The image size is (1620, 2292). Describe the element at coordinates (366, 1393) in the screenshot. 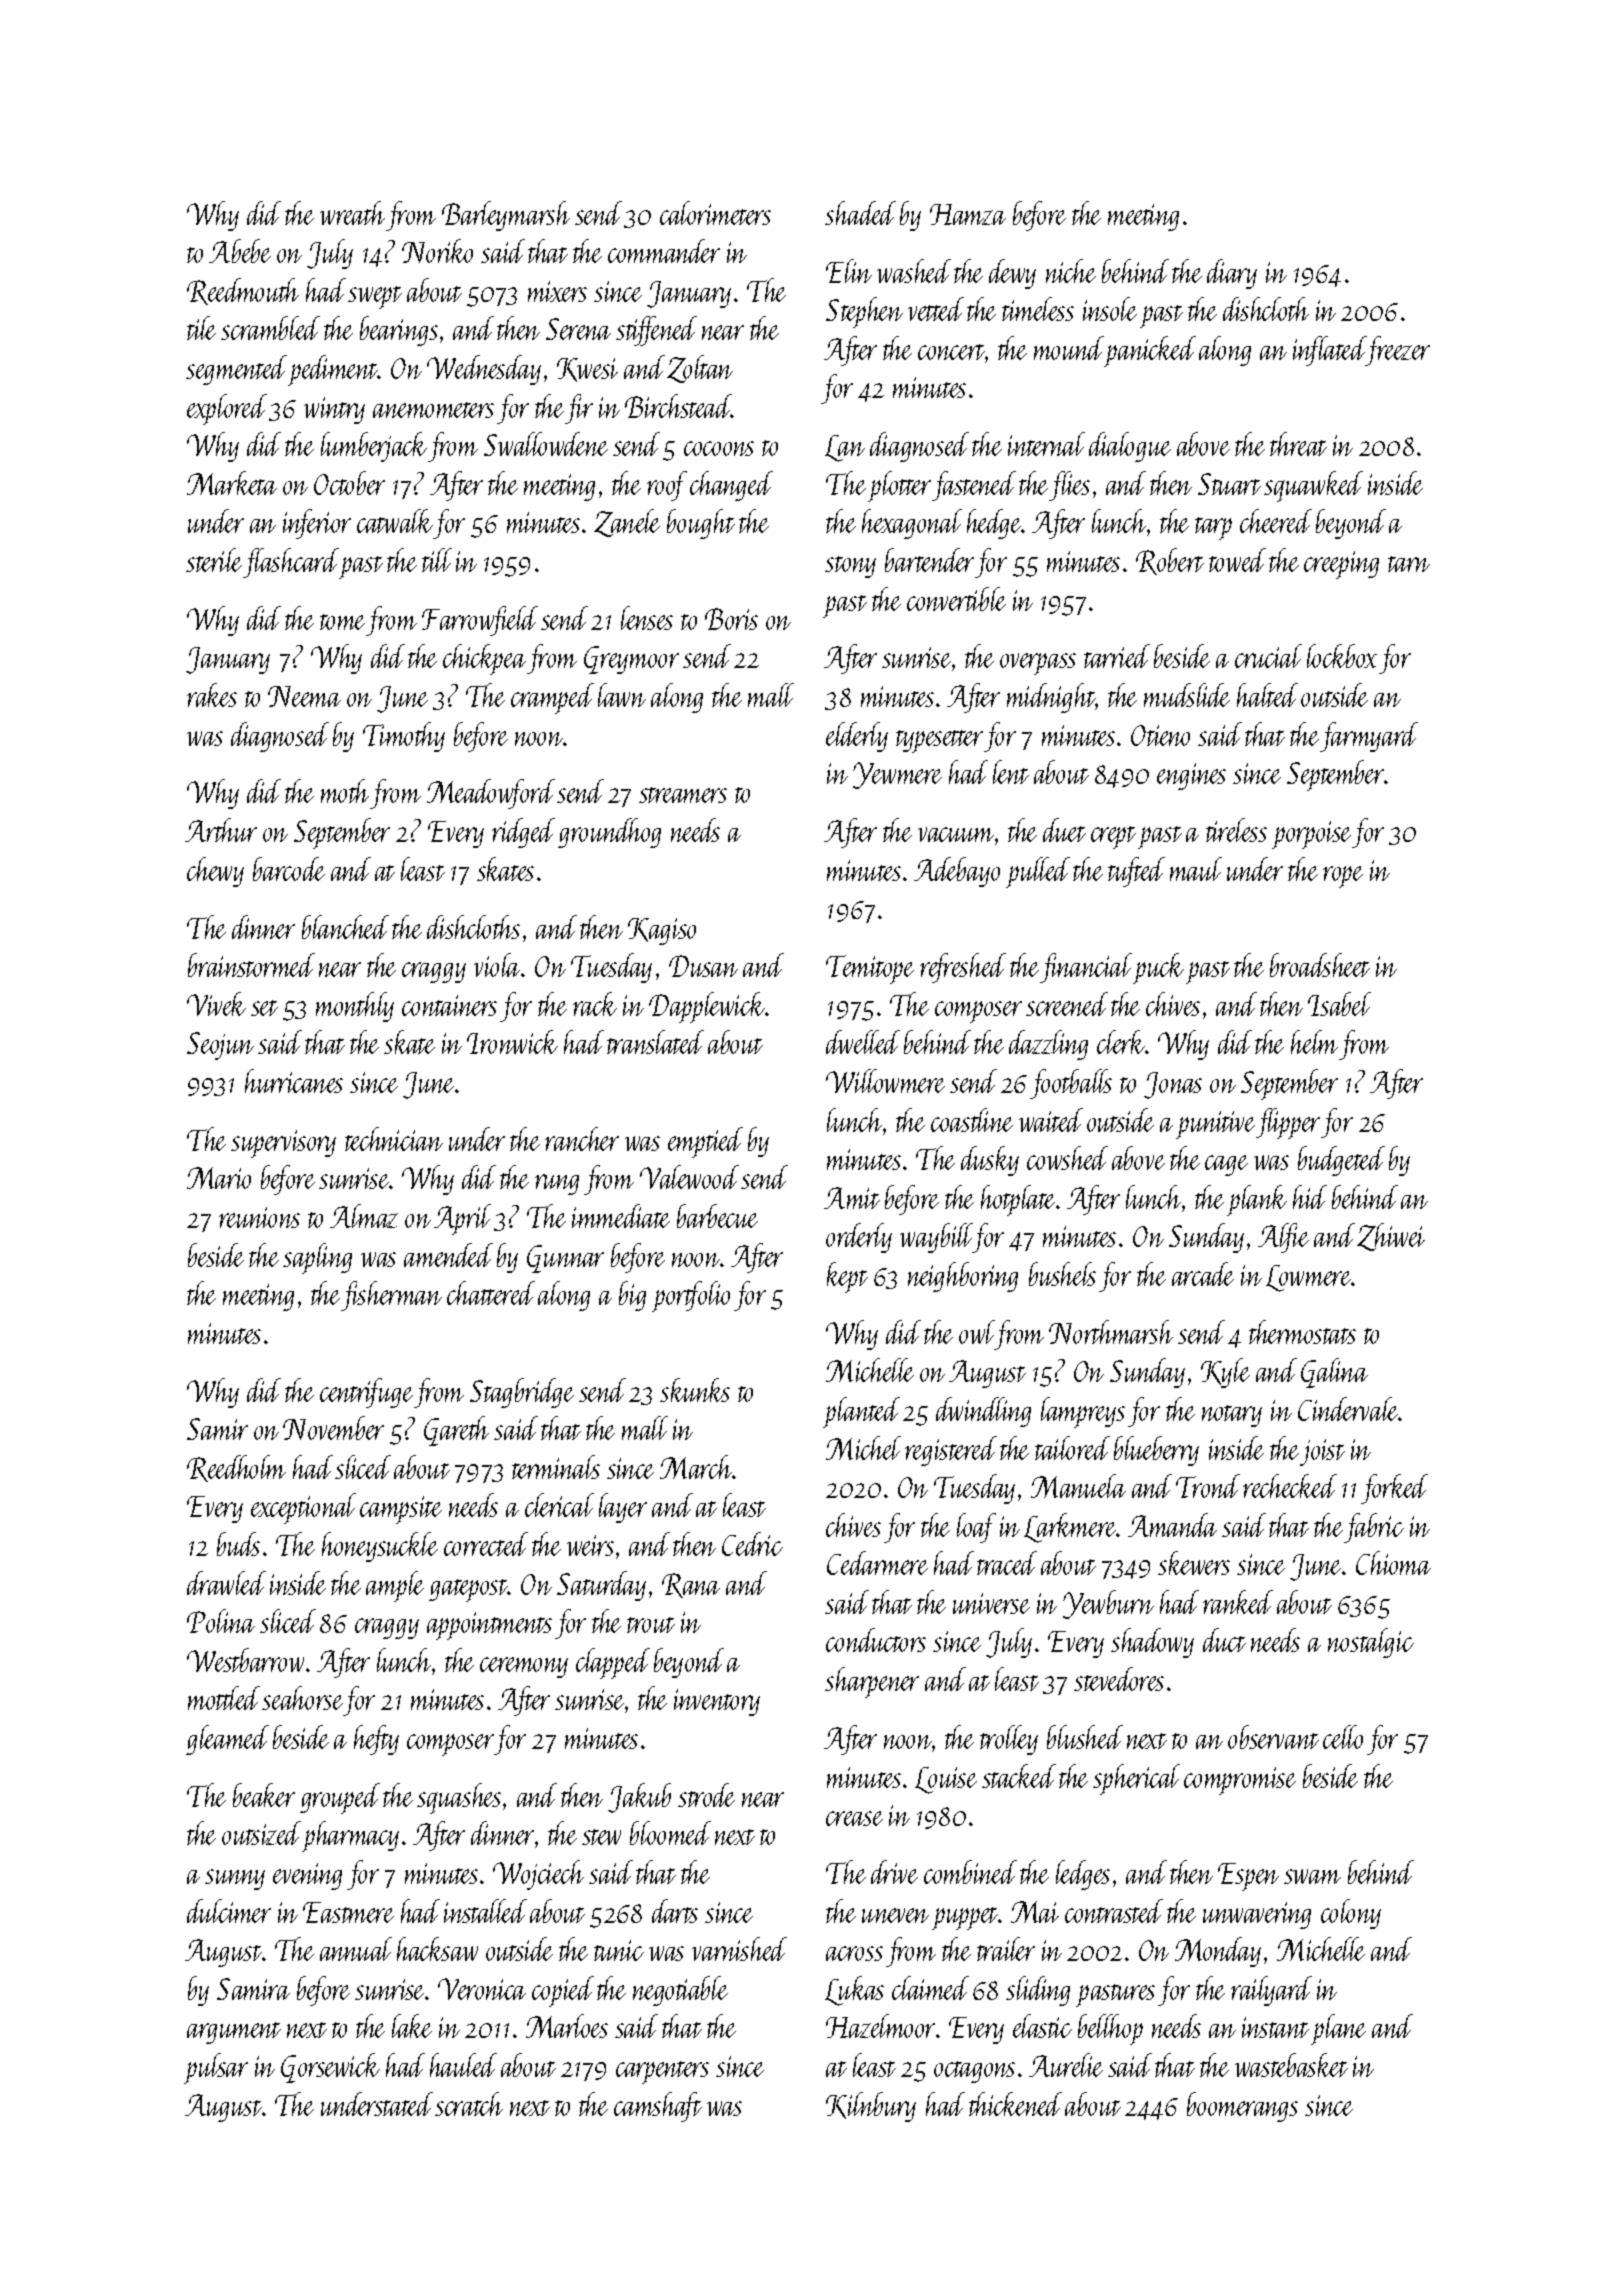

I see `centrifuge` at that location.
